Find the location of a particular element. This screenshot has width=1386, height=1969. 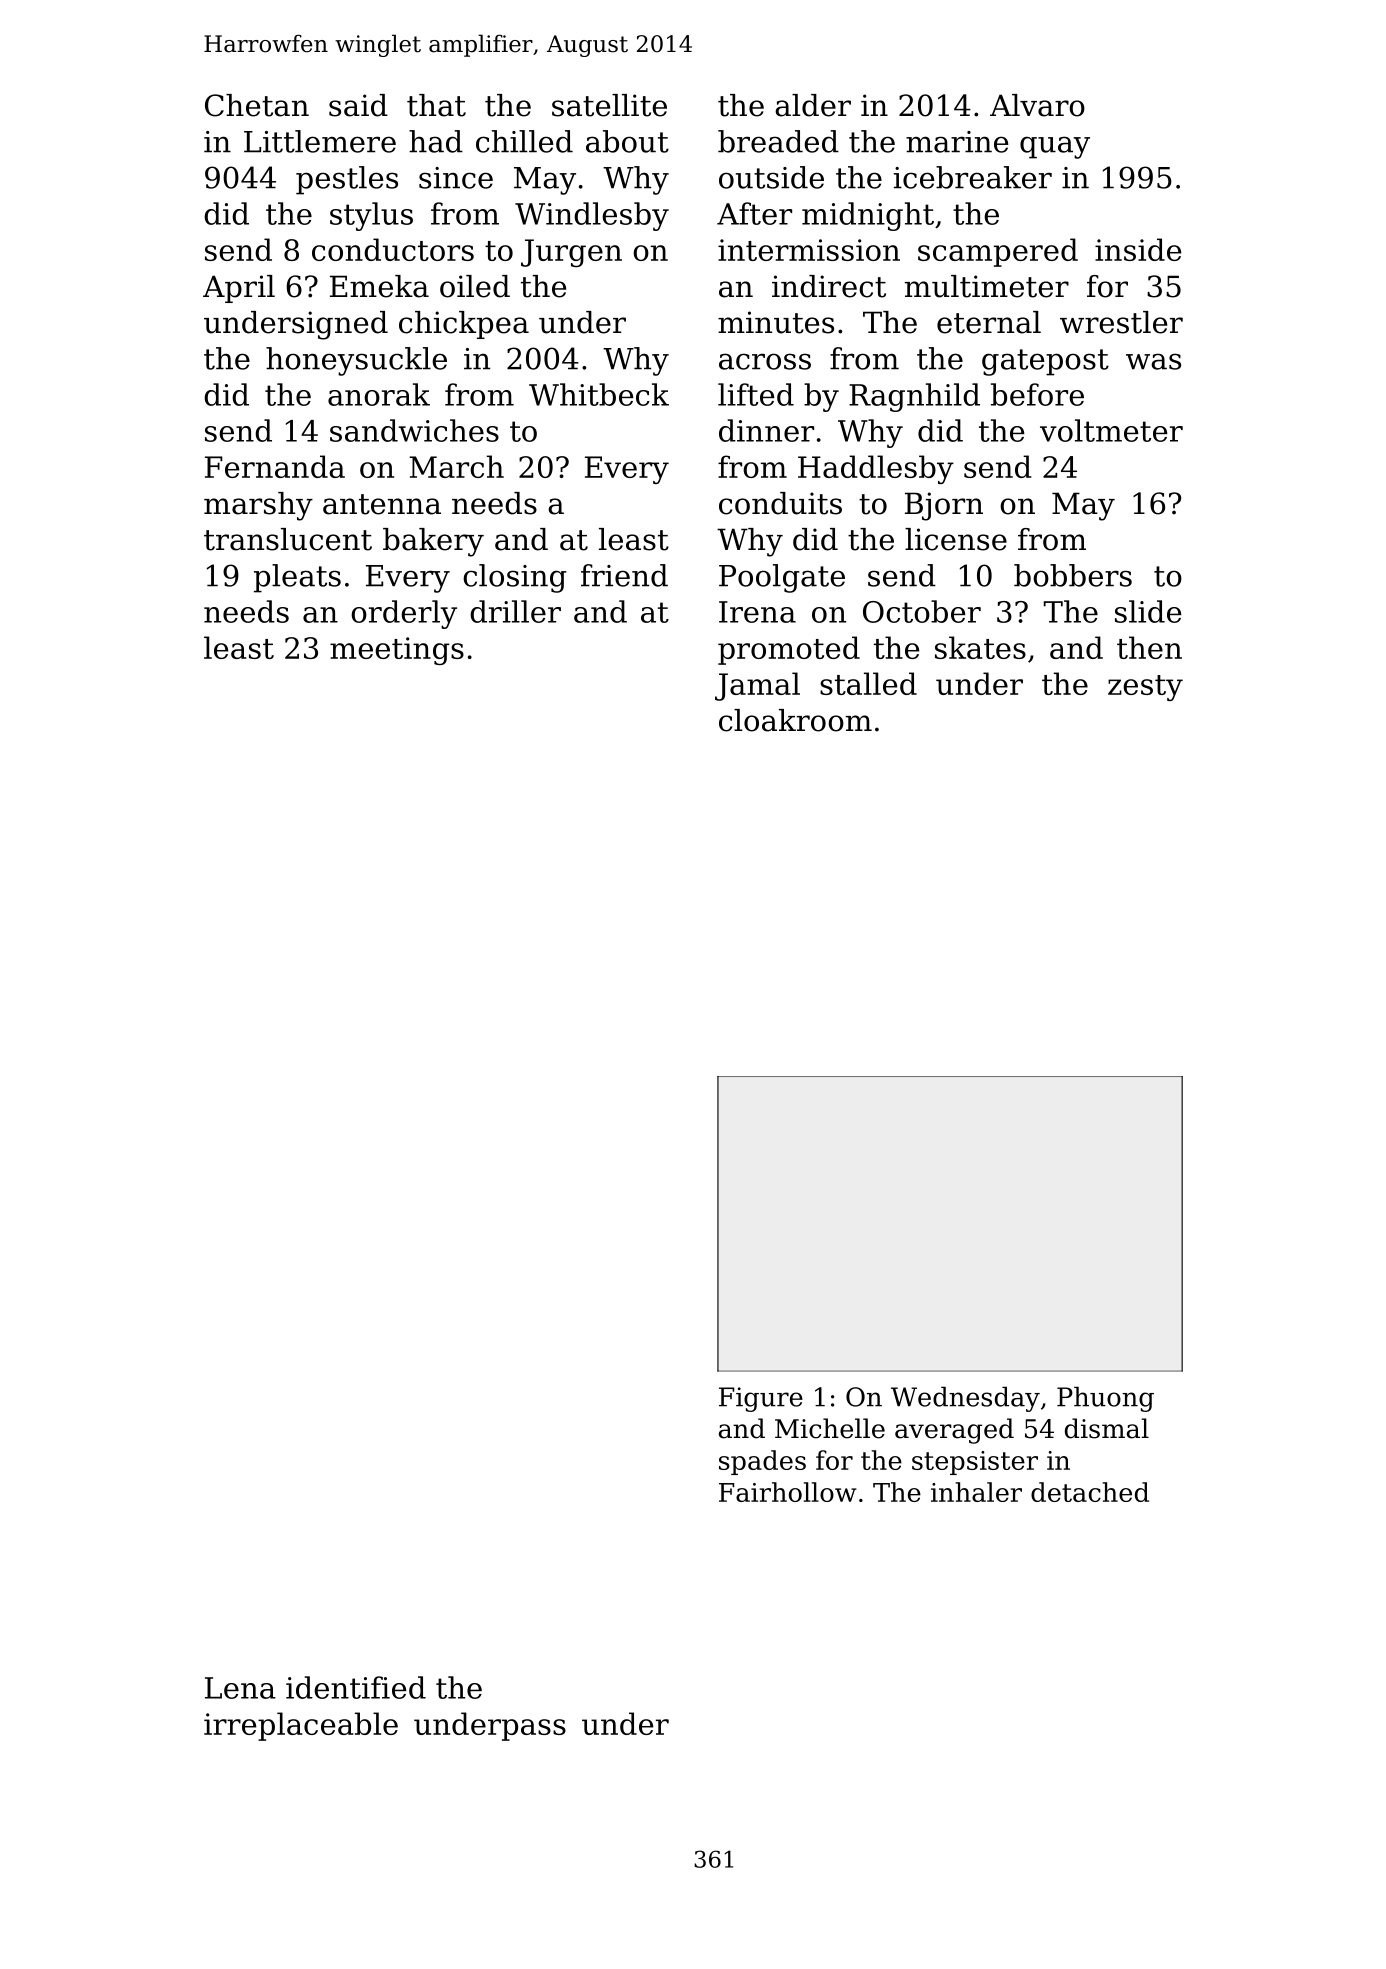

dinner is located at coordinates (766, 430).
